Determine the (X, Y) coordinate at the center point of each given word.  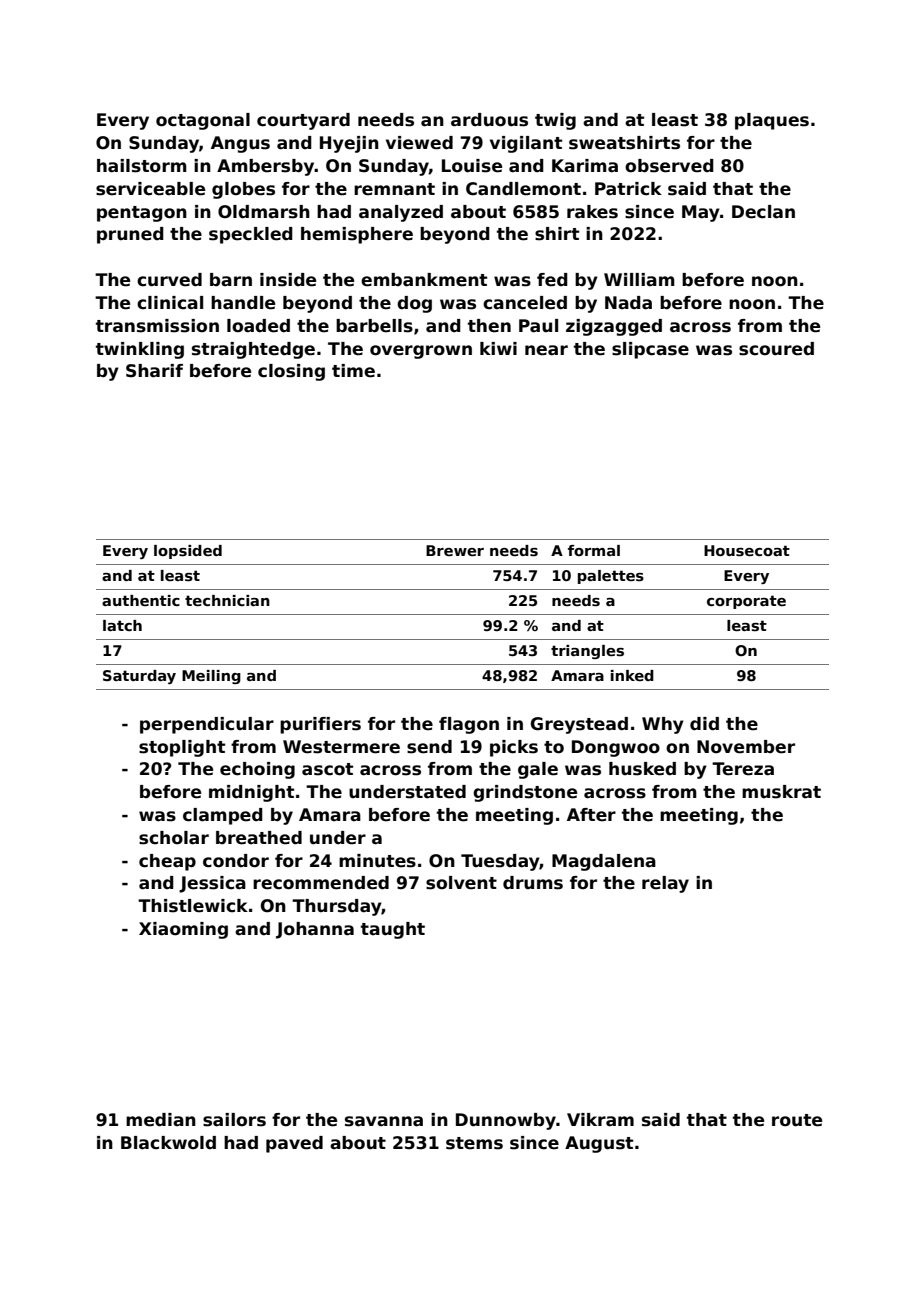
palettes (611, 577)
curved (169, 280)
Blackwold (168, 1143)
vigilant (526, 144)
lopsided (188, 552)
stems (474, 1143)
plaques (772, 121)
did (704, 724)
